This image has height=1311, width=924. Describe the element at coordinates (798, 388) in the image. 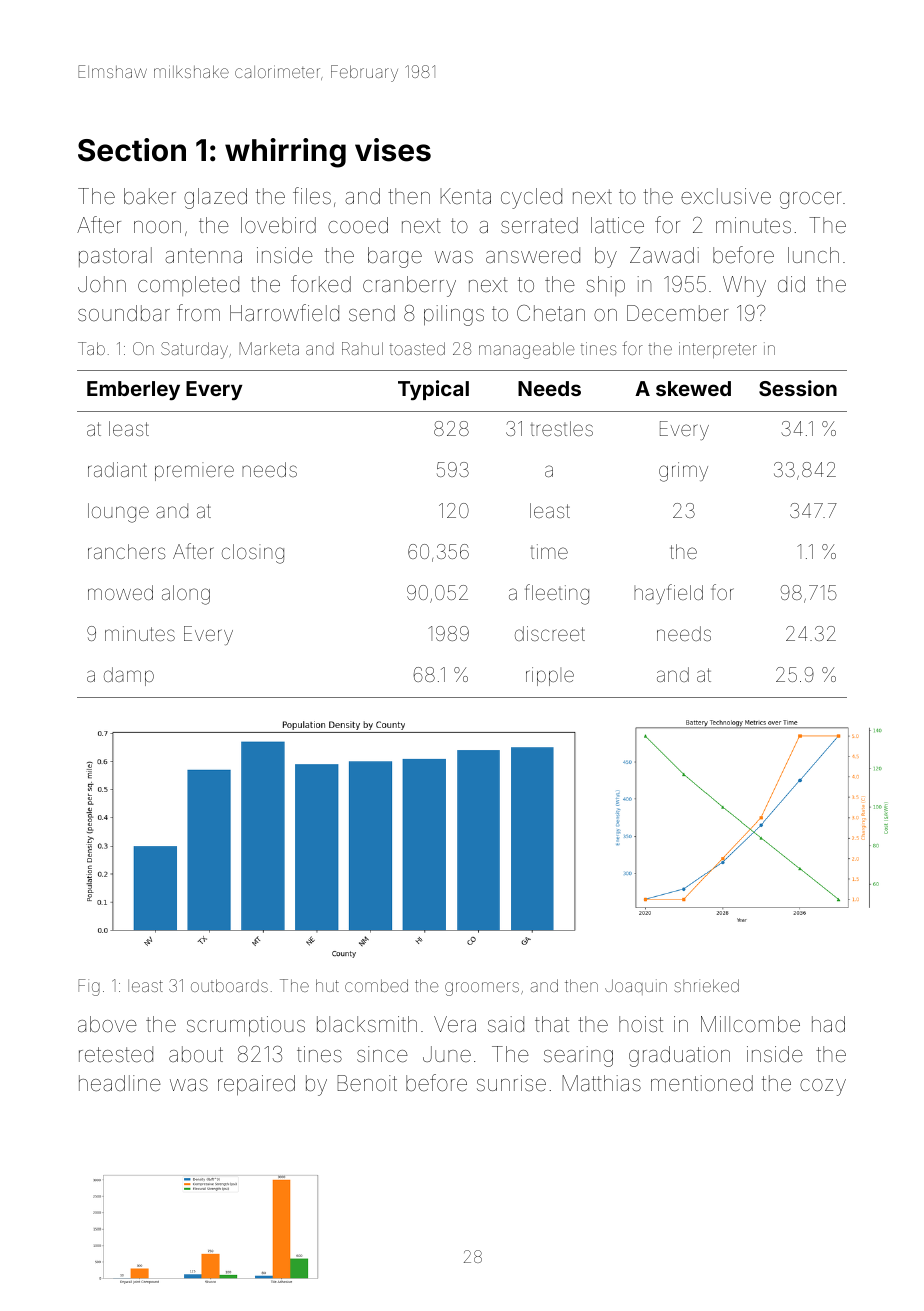

I see `Session` at that location.
